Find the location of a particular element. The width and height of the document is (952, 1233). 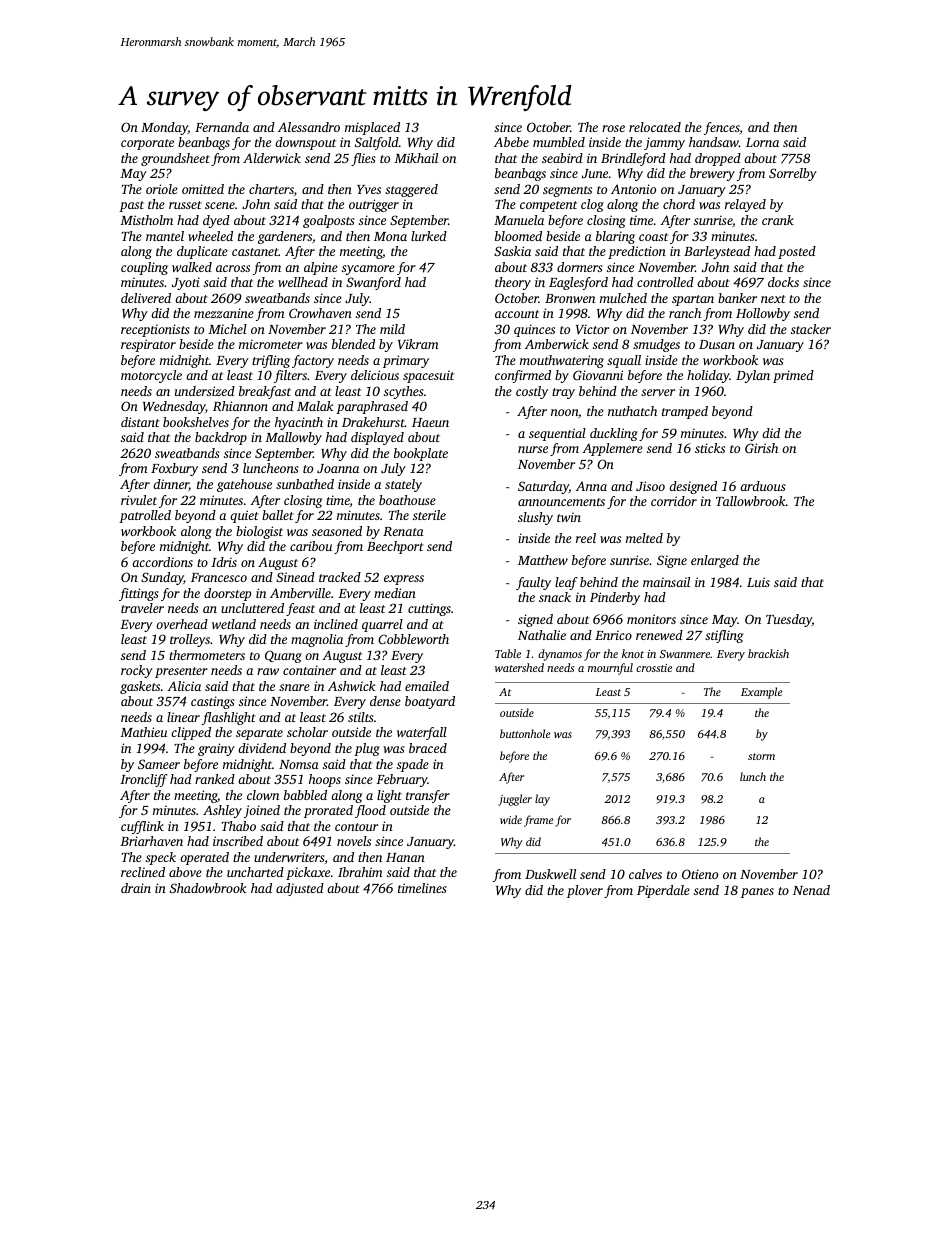

enlarged is located at coordinates (715, 561).
